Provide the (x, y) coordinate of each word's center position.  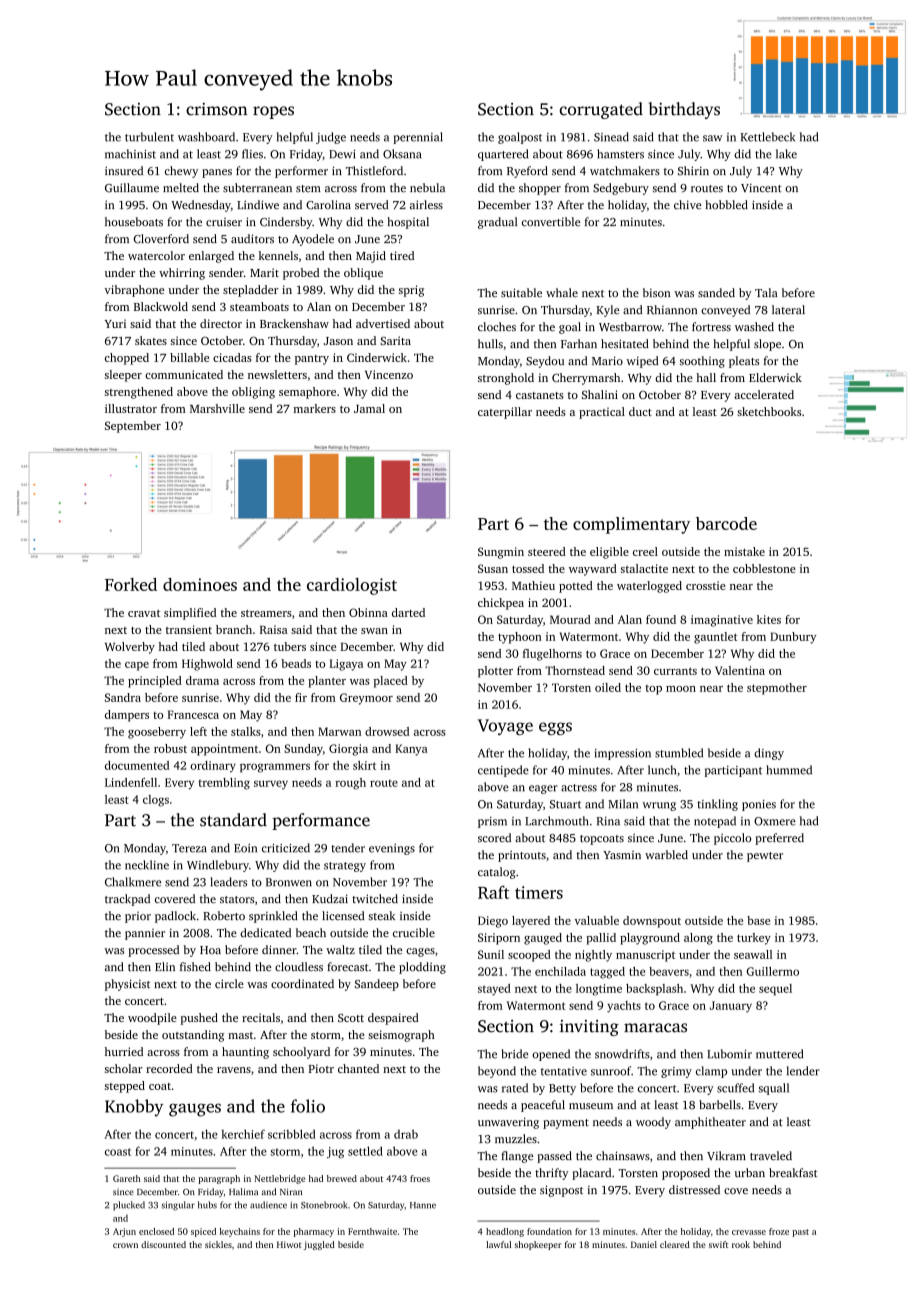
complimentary (631, 525)
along (698, 939)
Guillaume (132, 188)
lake (786, 154)
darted (408, 612)
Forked (131, 584)
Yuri (115, 323)
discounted (163, 1244)
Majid (371, 257)
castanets (540, 395)
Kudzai (330, 898)
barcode (726, 523)
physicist (127, 985)
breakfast (793, 1172)
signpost (561, 1191)
